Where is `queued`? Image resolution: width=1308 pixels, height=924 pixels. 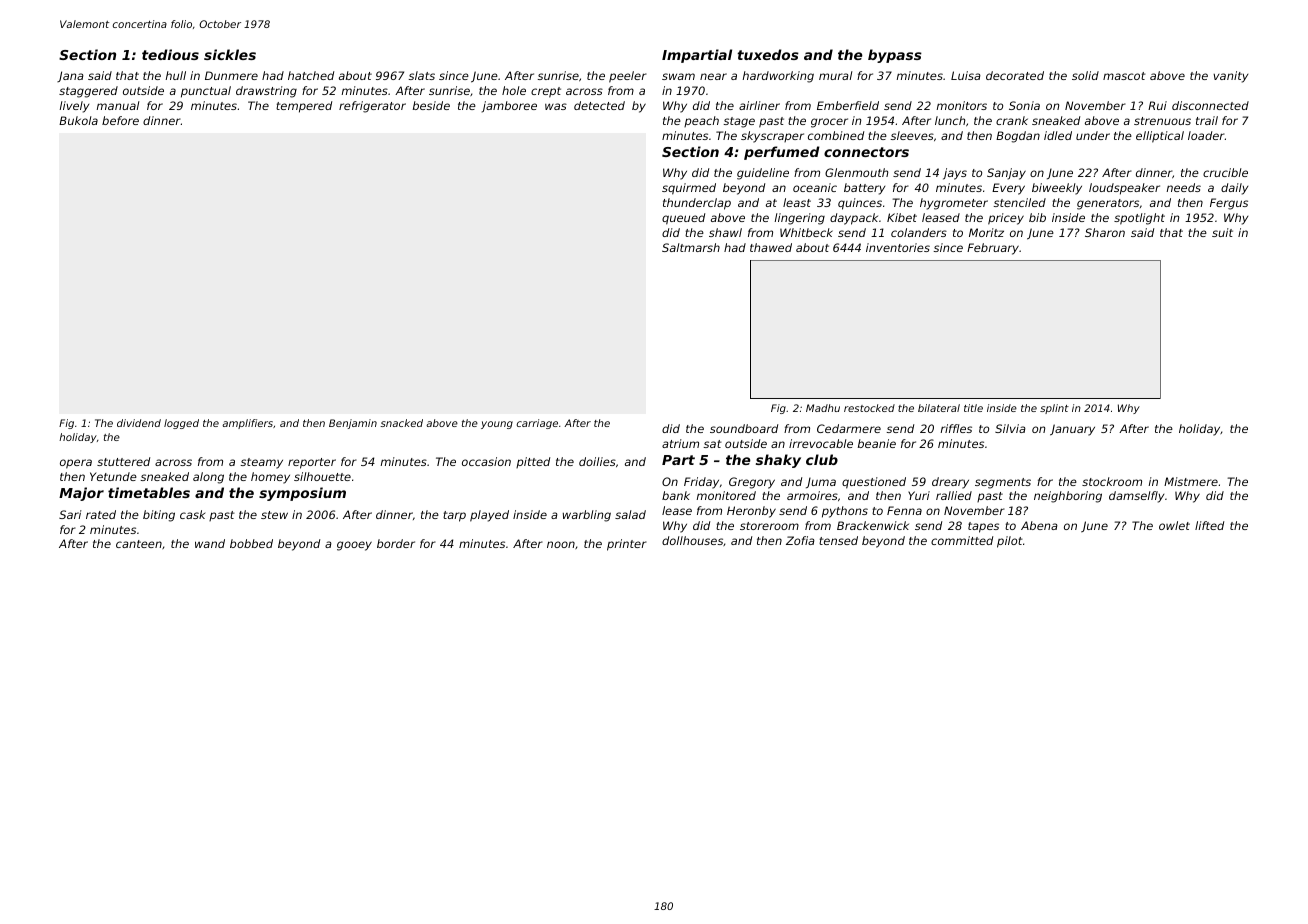 queued is located at coordinates (683, 219).
